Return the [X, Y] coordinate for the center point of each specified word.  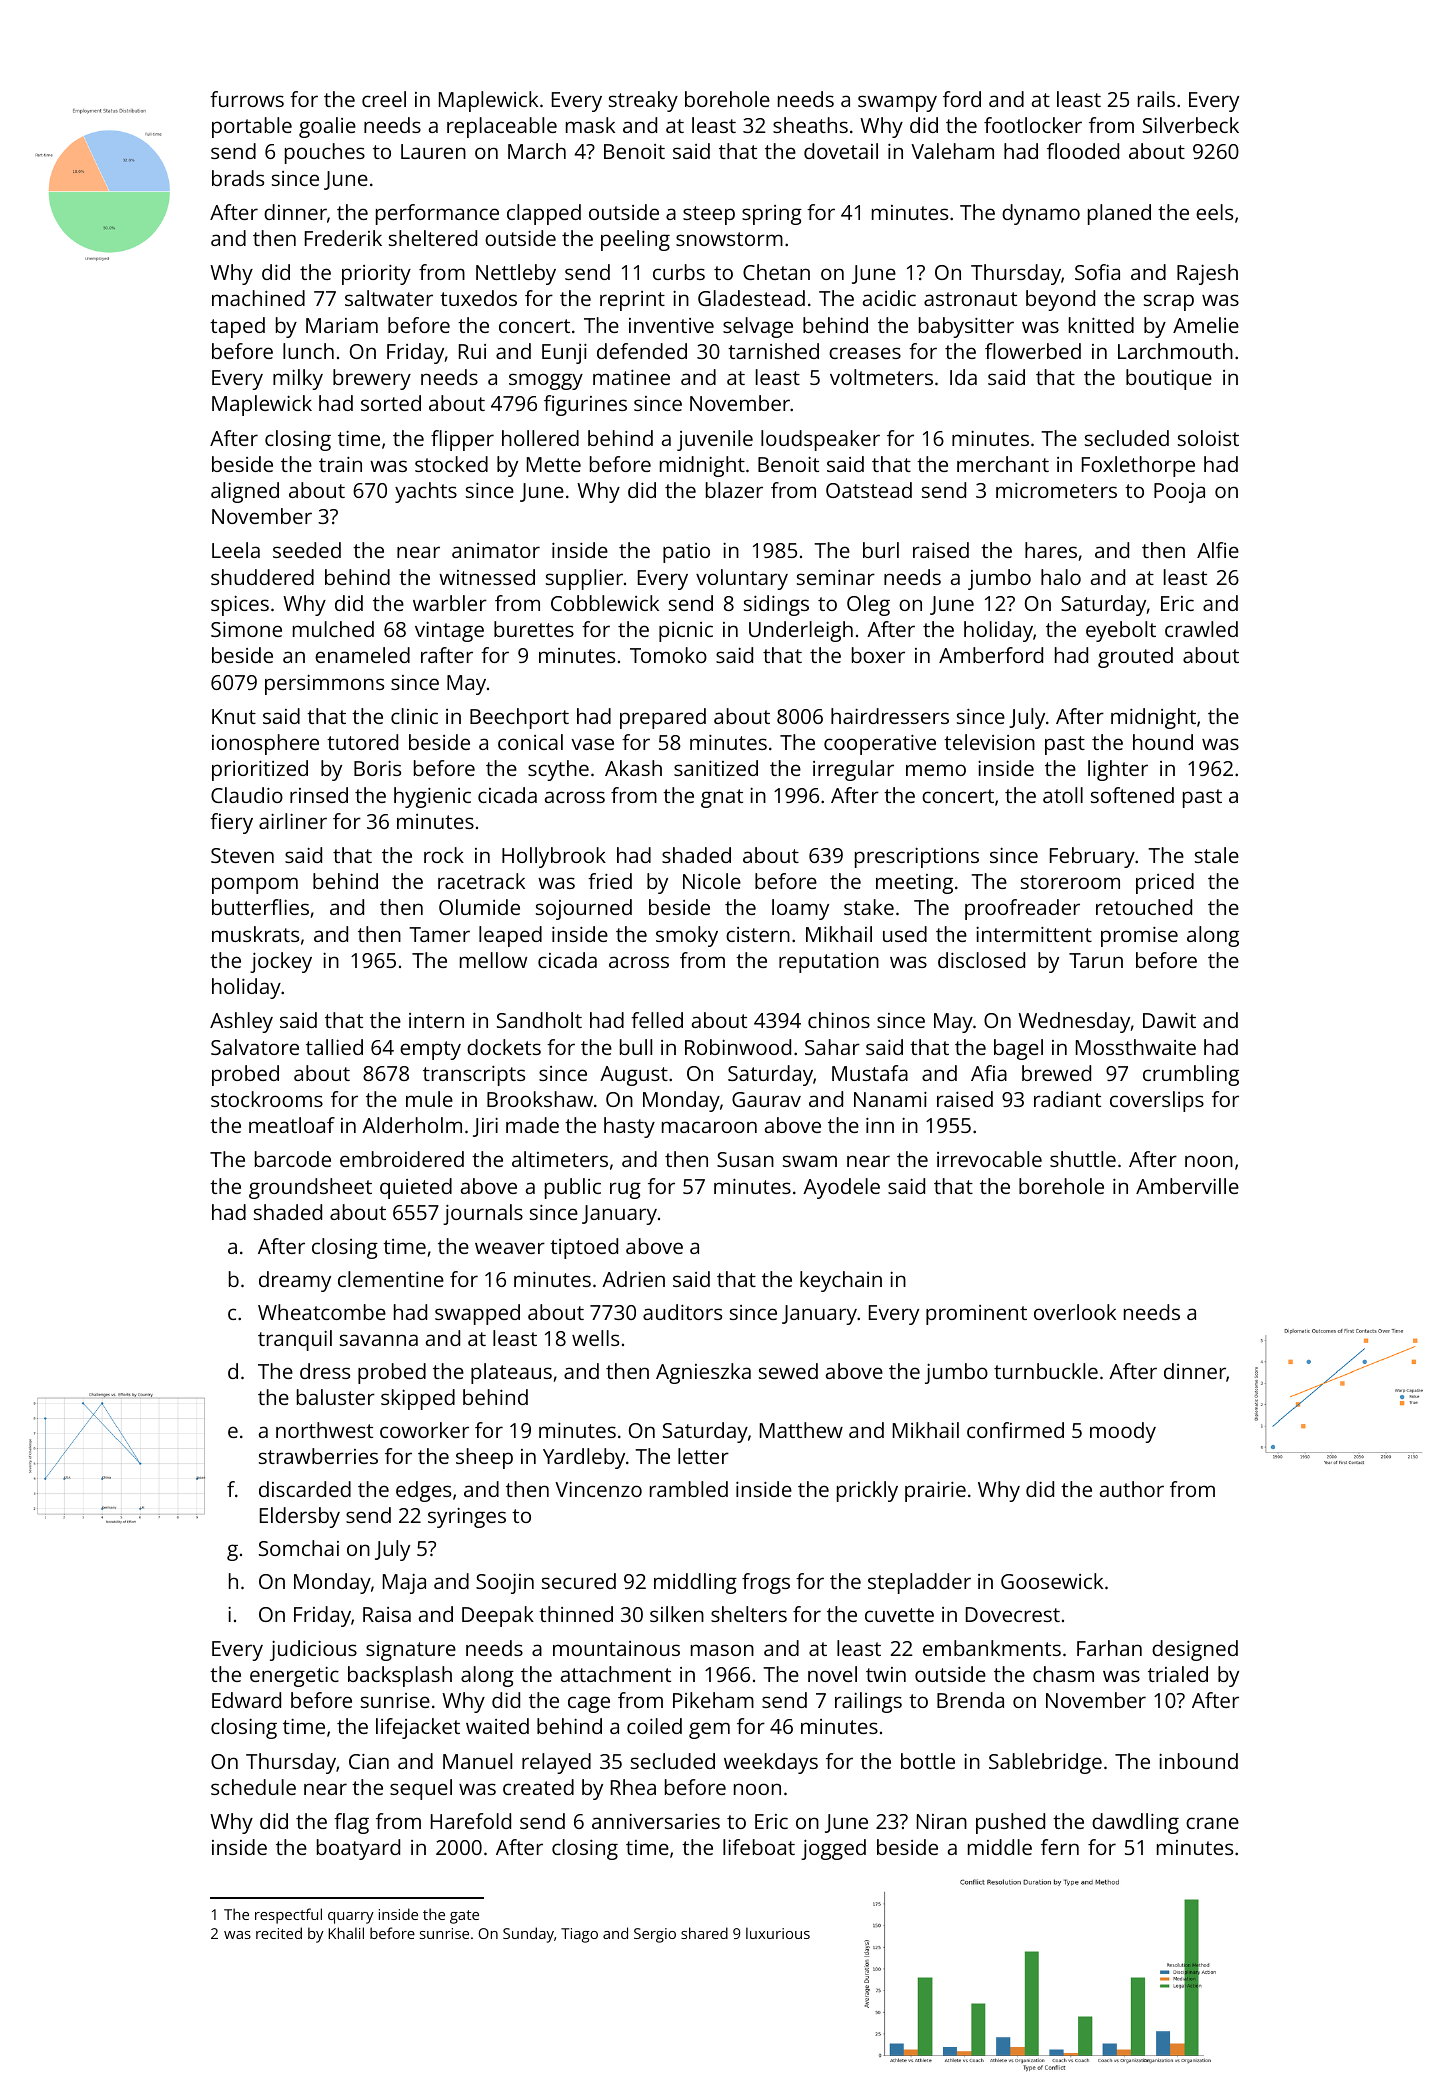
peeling [635, 240]
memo [936, 770]
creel [384, 99]
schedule [253, 1787]
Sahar [832, 1047]
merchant [1003, 464]
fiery [231, 823]
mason [722, 1650]
